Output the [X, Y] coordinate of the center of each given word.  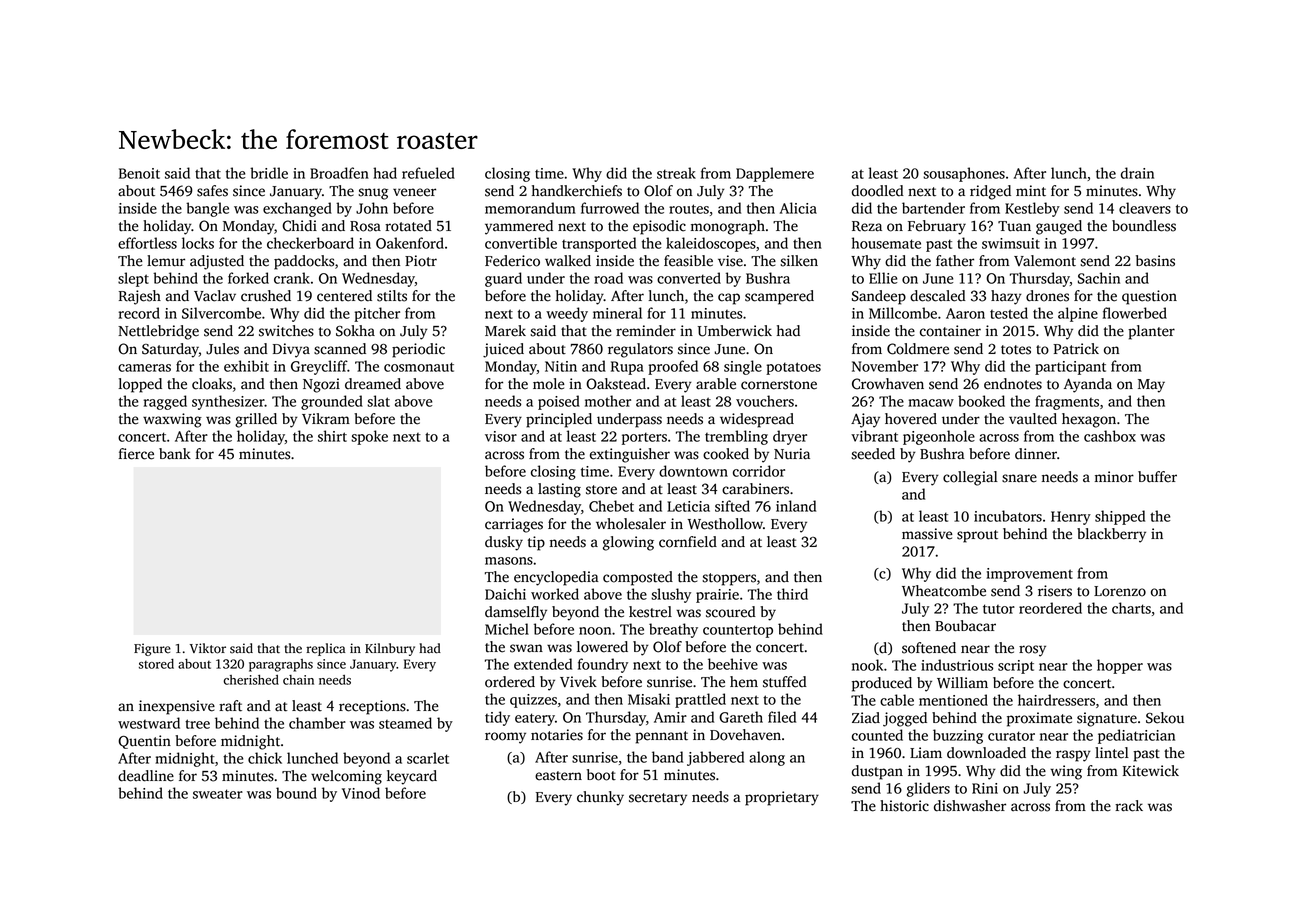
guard [503, 279]
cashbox [1110, 436]
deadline [146, 776]
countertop [738, 631]
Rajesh [140, 297]
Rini [985, 788]
